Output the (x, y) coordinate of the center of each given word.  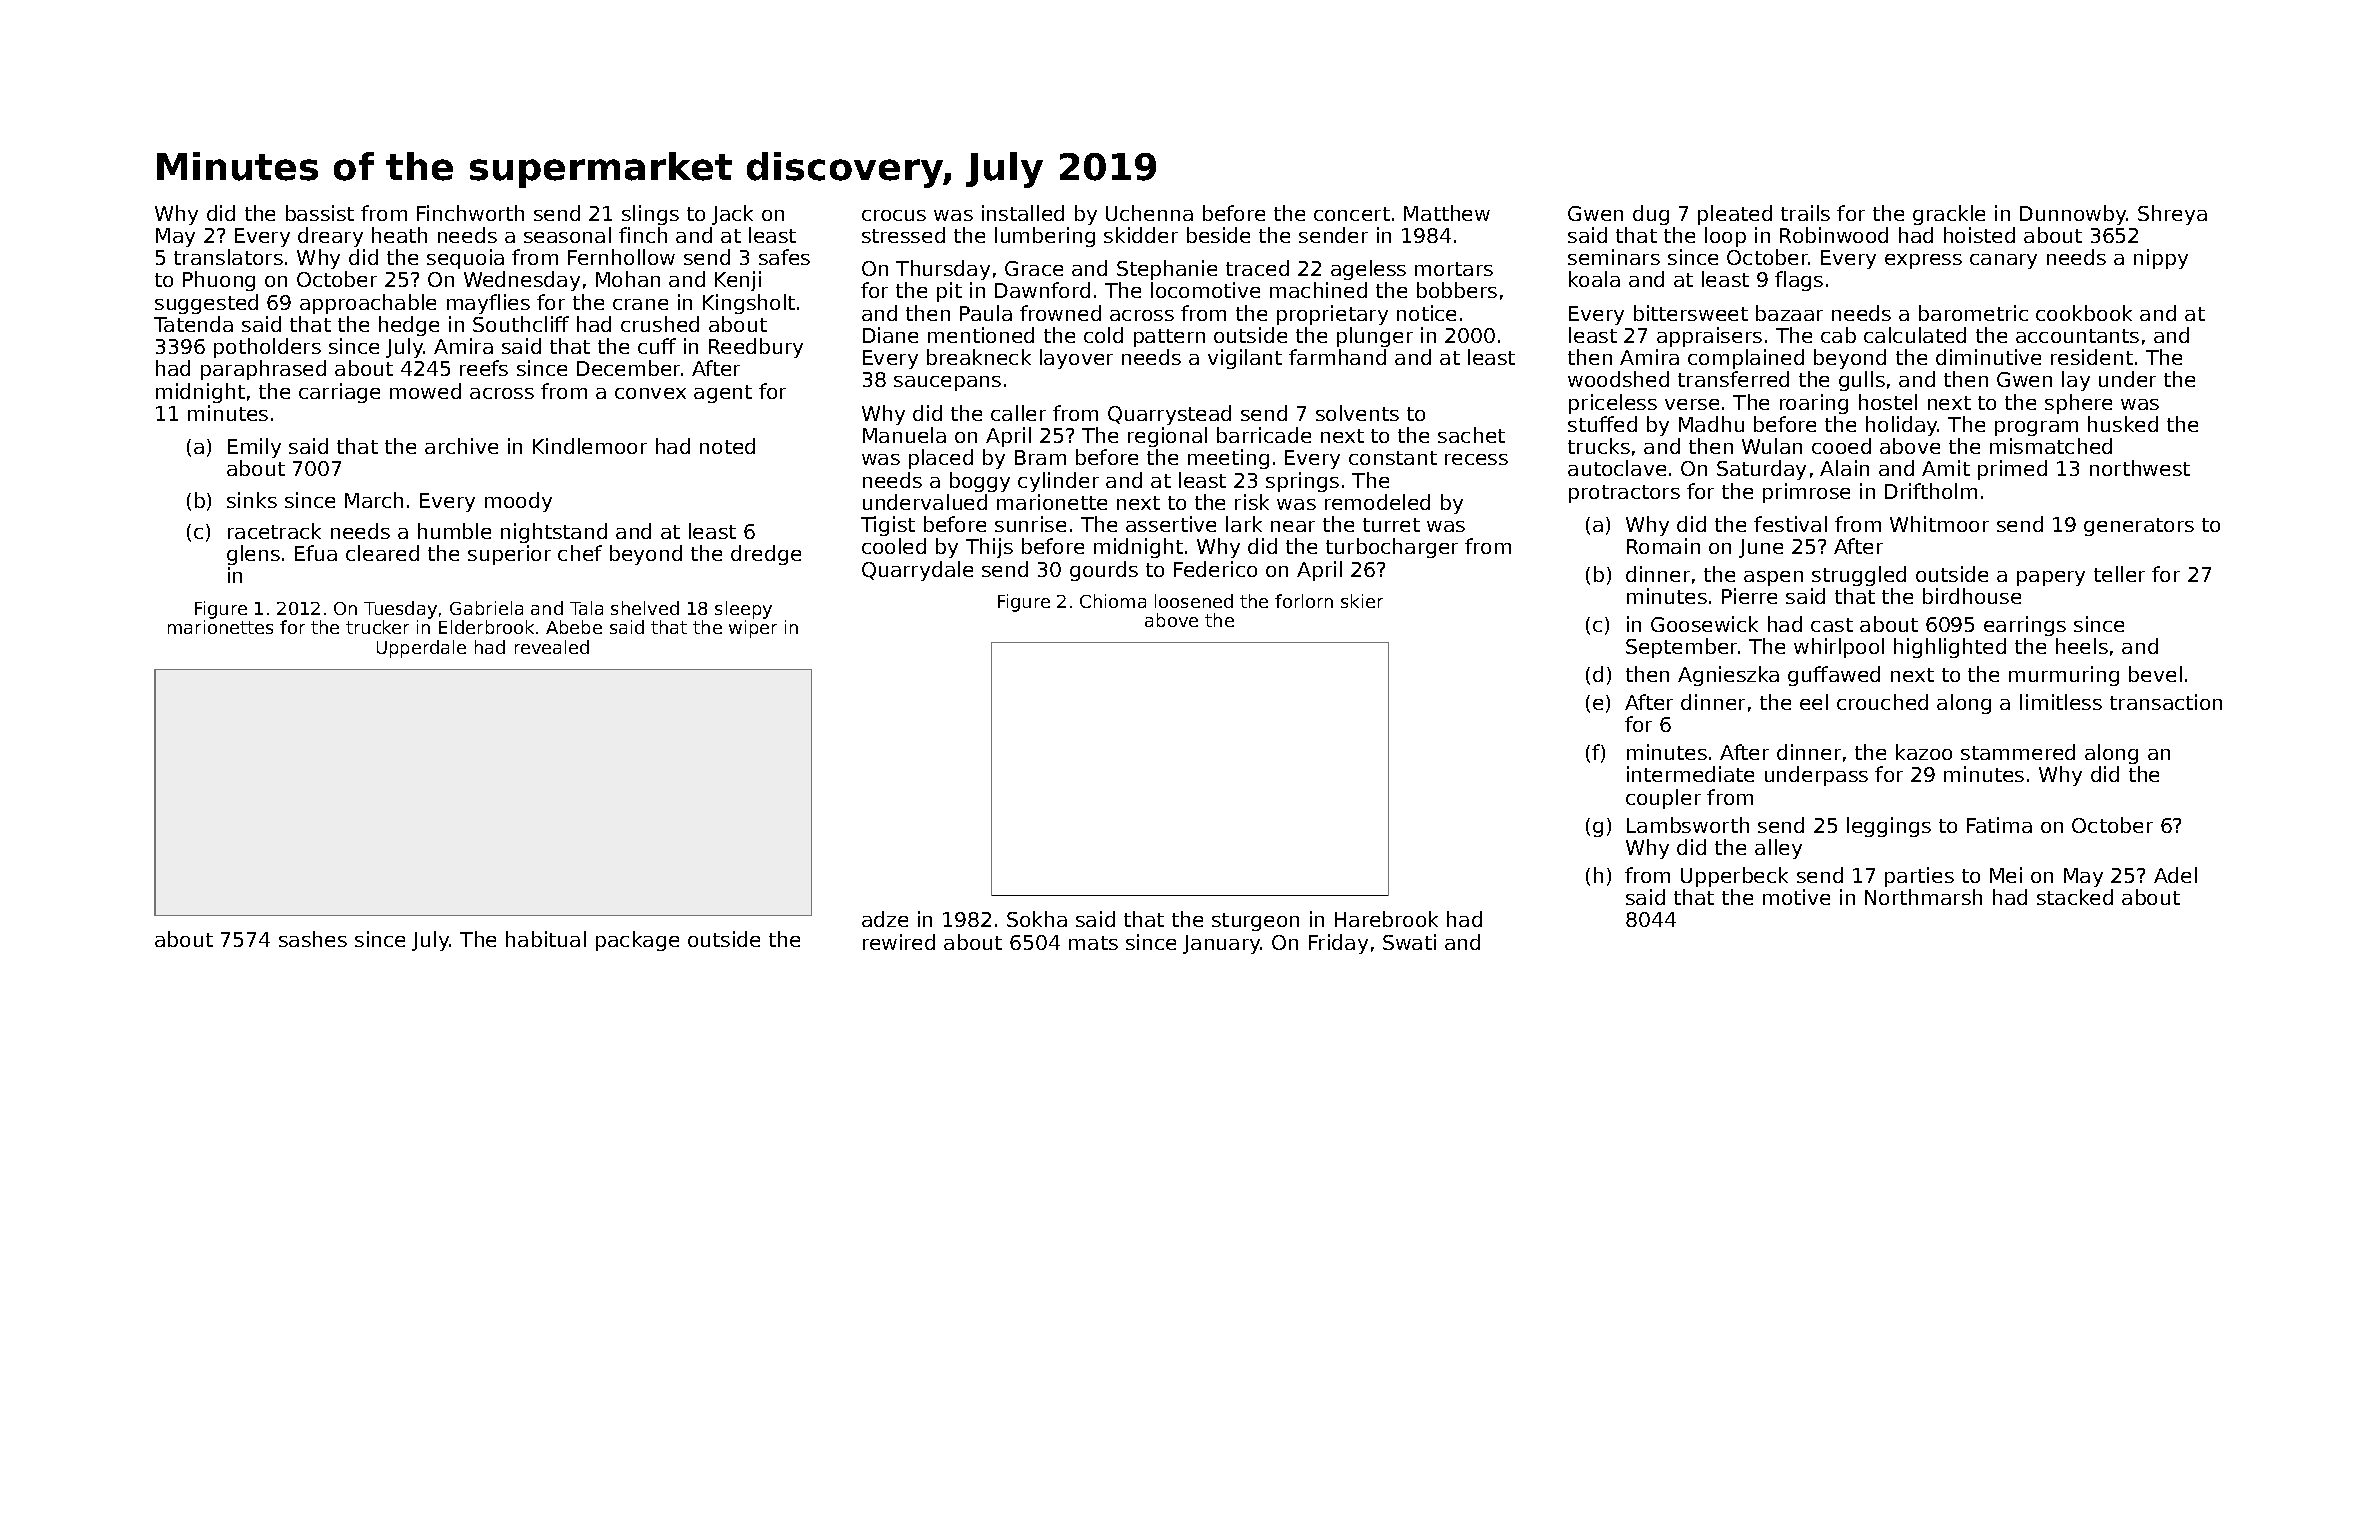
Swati (1409, 942)
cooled (894, 546)
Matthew (1447, 213)
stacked (2075, 897)
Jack (732, 215)
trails (1805, 213)
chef (580, 553)
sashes (313, 939)
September (1681, 648)
